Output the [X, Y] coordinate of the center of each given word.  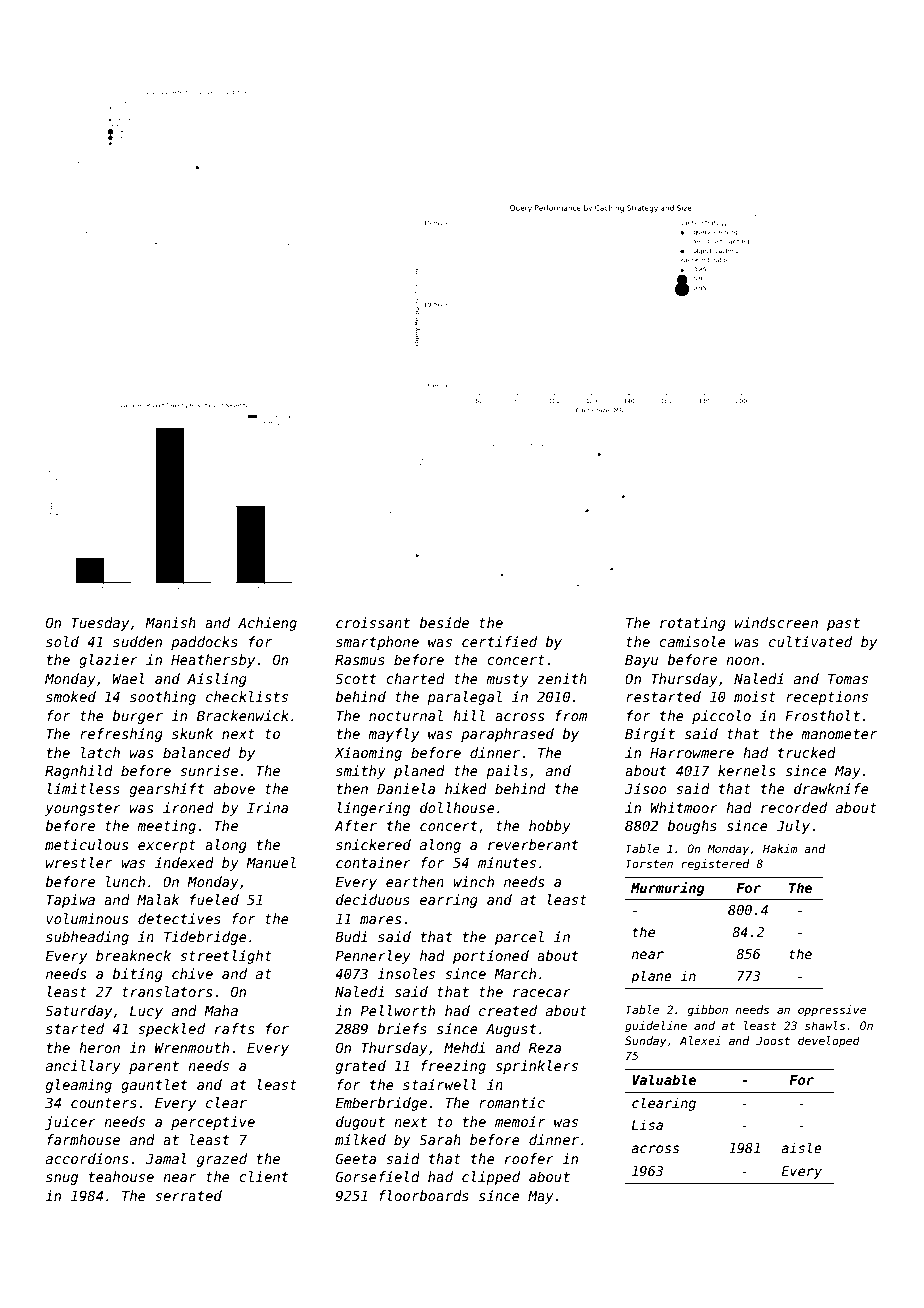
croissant [373, 622]
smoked [71, 696]
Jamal [166, 1158]
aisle [801, 1147]
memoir [520, 1121]
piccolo [721, 717]
